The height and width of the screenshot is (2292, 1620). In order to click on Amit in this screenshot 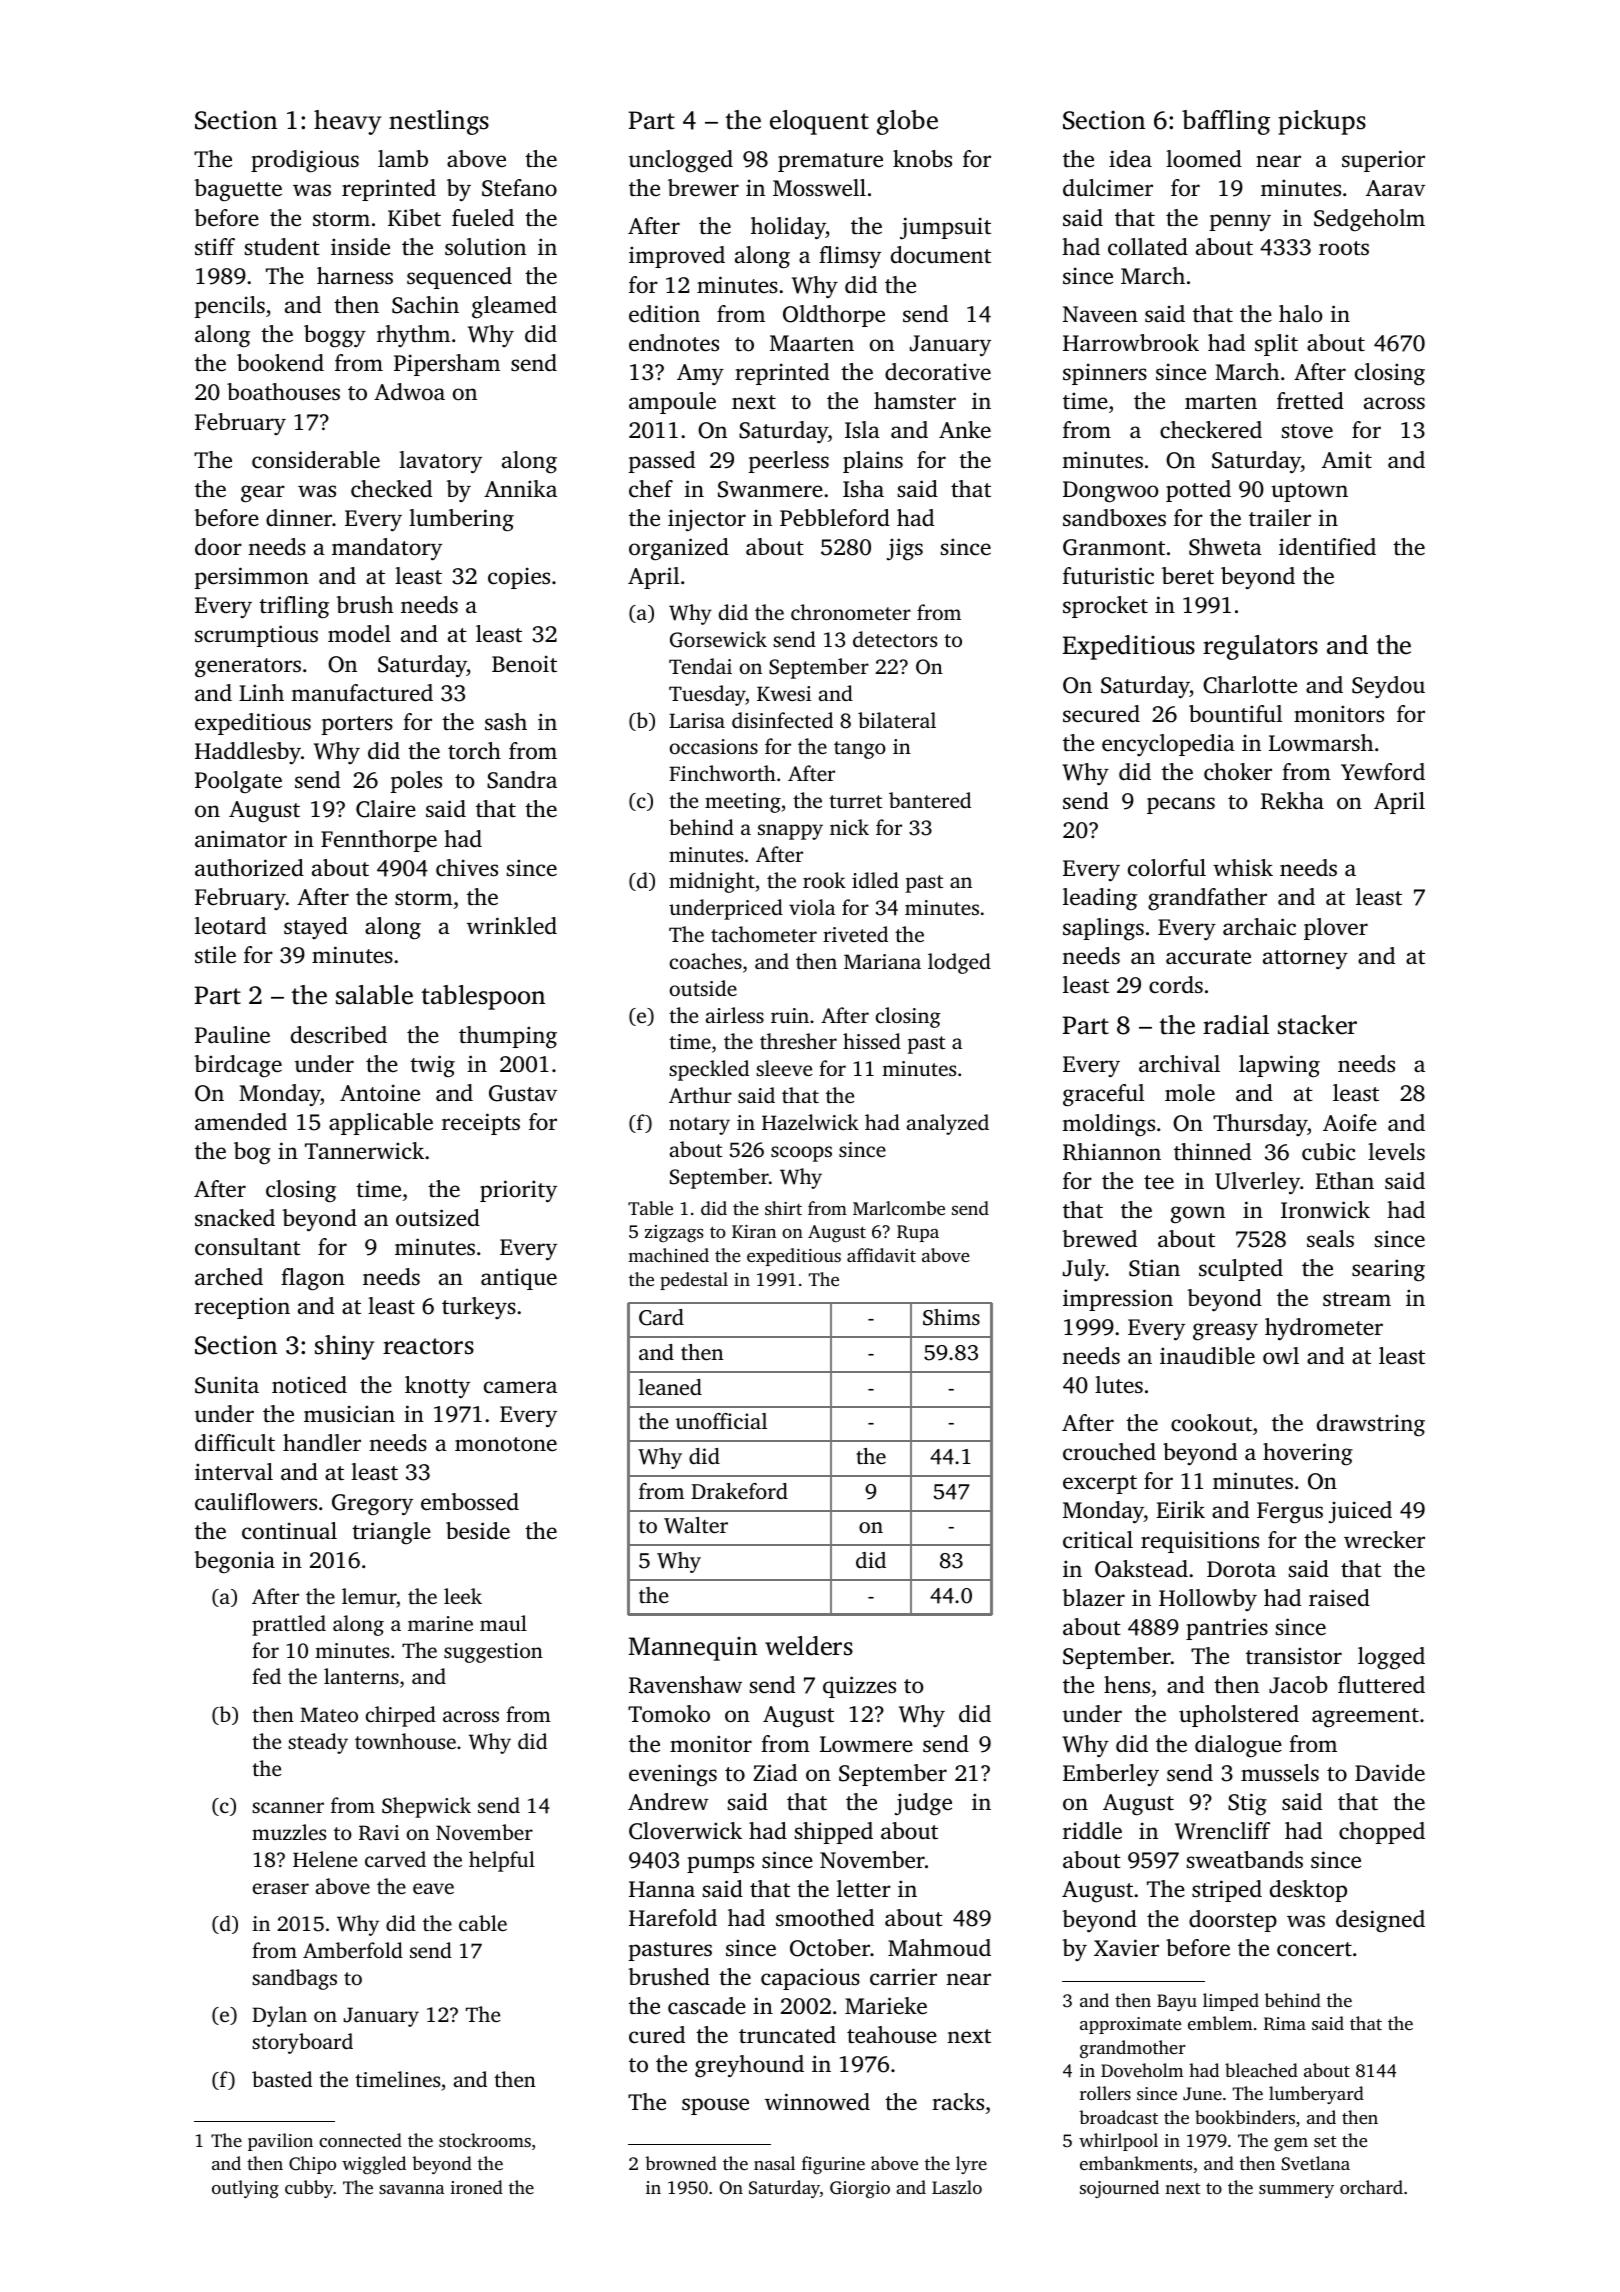, I will do `click(1347, 459)`.
